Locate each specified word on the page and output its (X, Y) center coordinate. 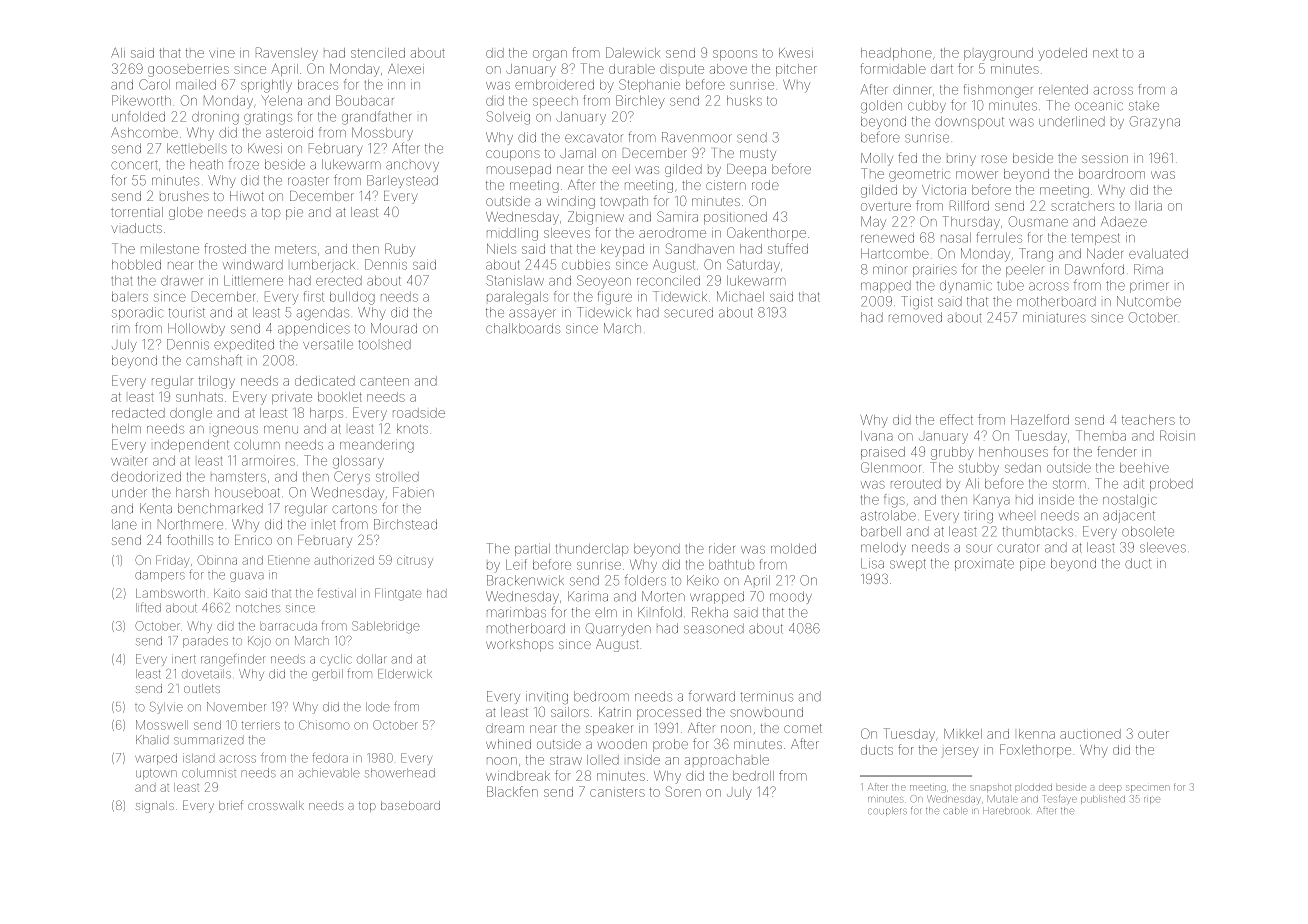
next (1105, 53)
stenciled (378, 53)
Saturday (753, 266)
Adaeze (1124, 221)
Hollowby (196, 329)
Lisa (872, 563)
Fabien (413, 492)
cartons (354, 509)
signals (155, 807)
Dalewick (633, 52)
